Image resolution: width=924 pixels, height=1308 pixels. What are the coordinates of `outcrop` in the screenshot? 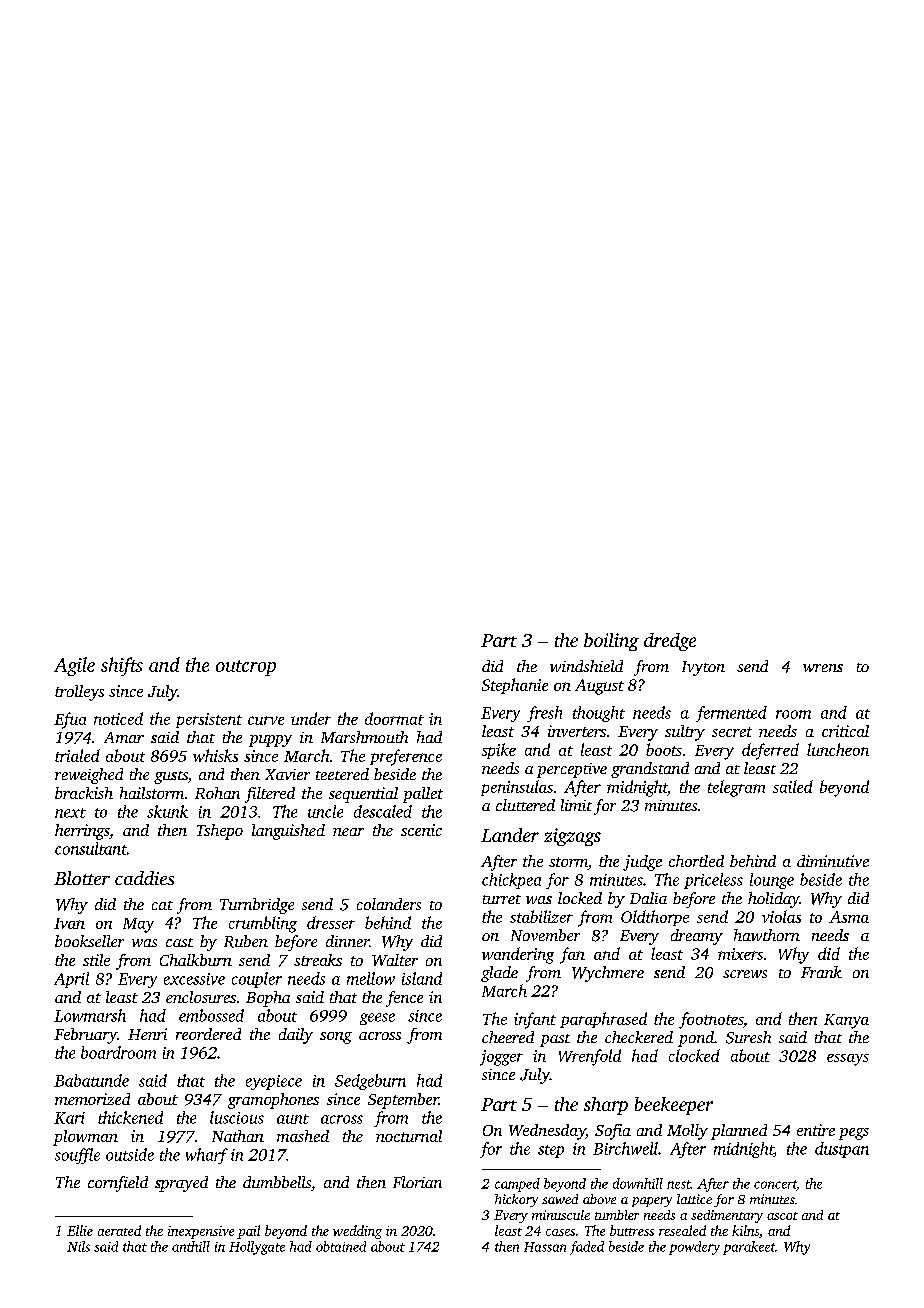 It's located at (246, 668).
